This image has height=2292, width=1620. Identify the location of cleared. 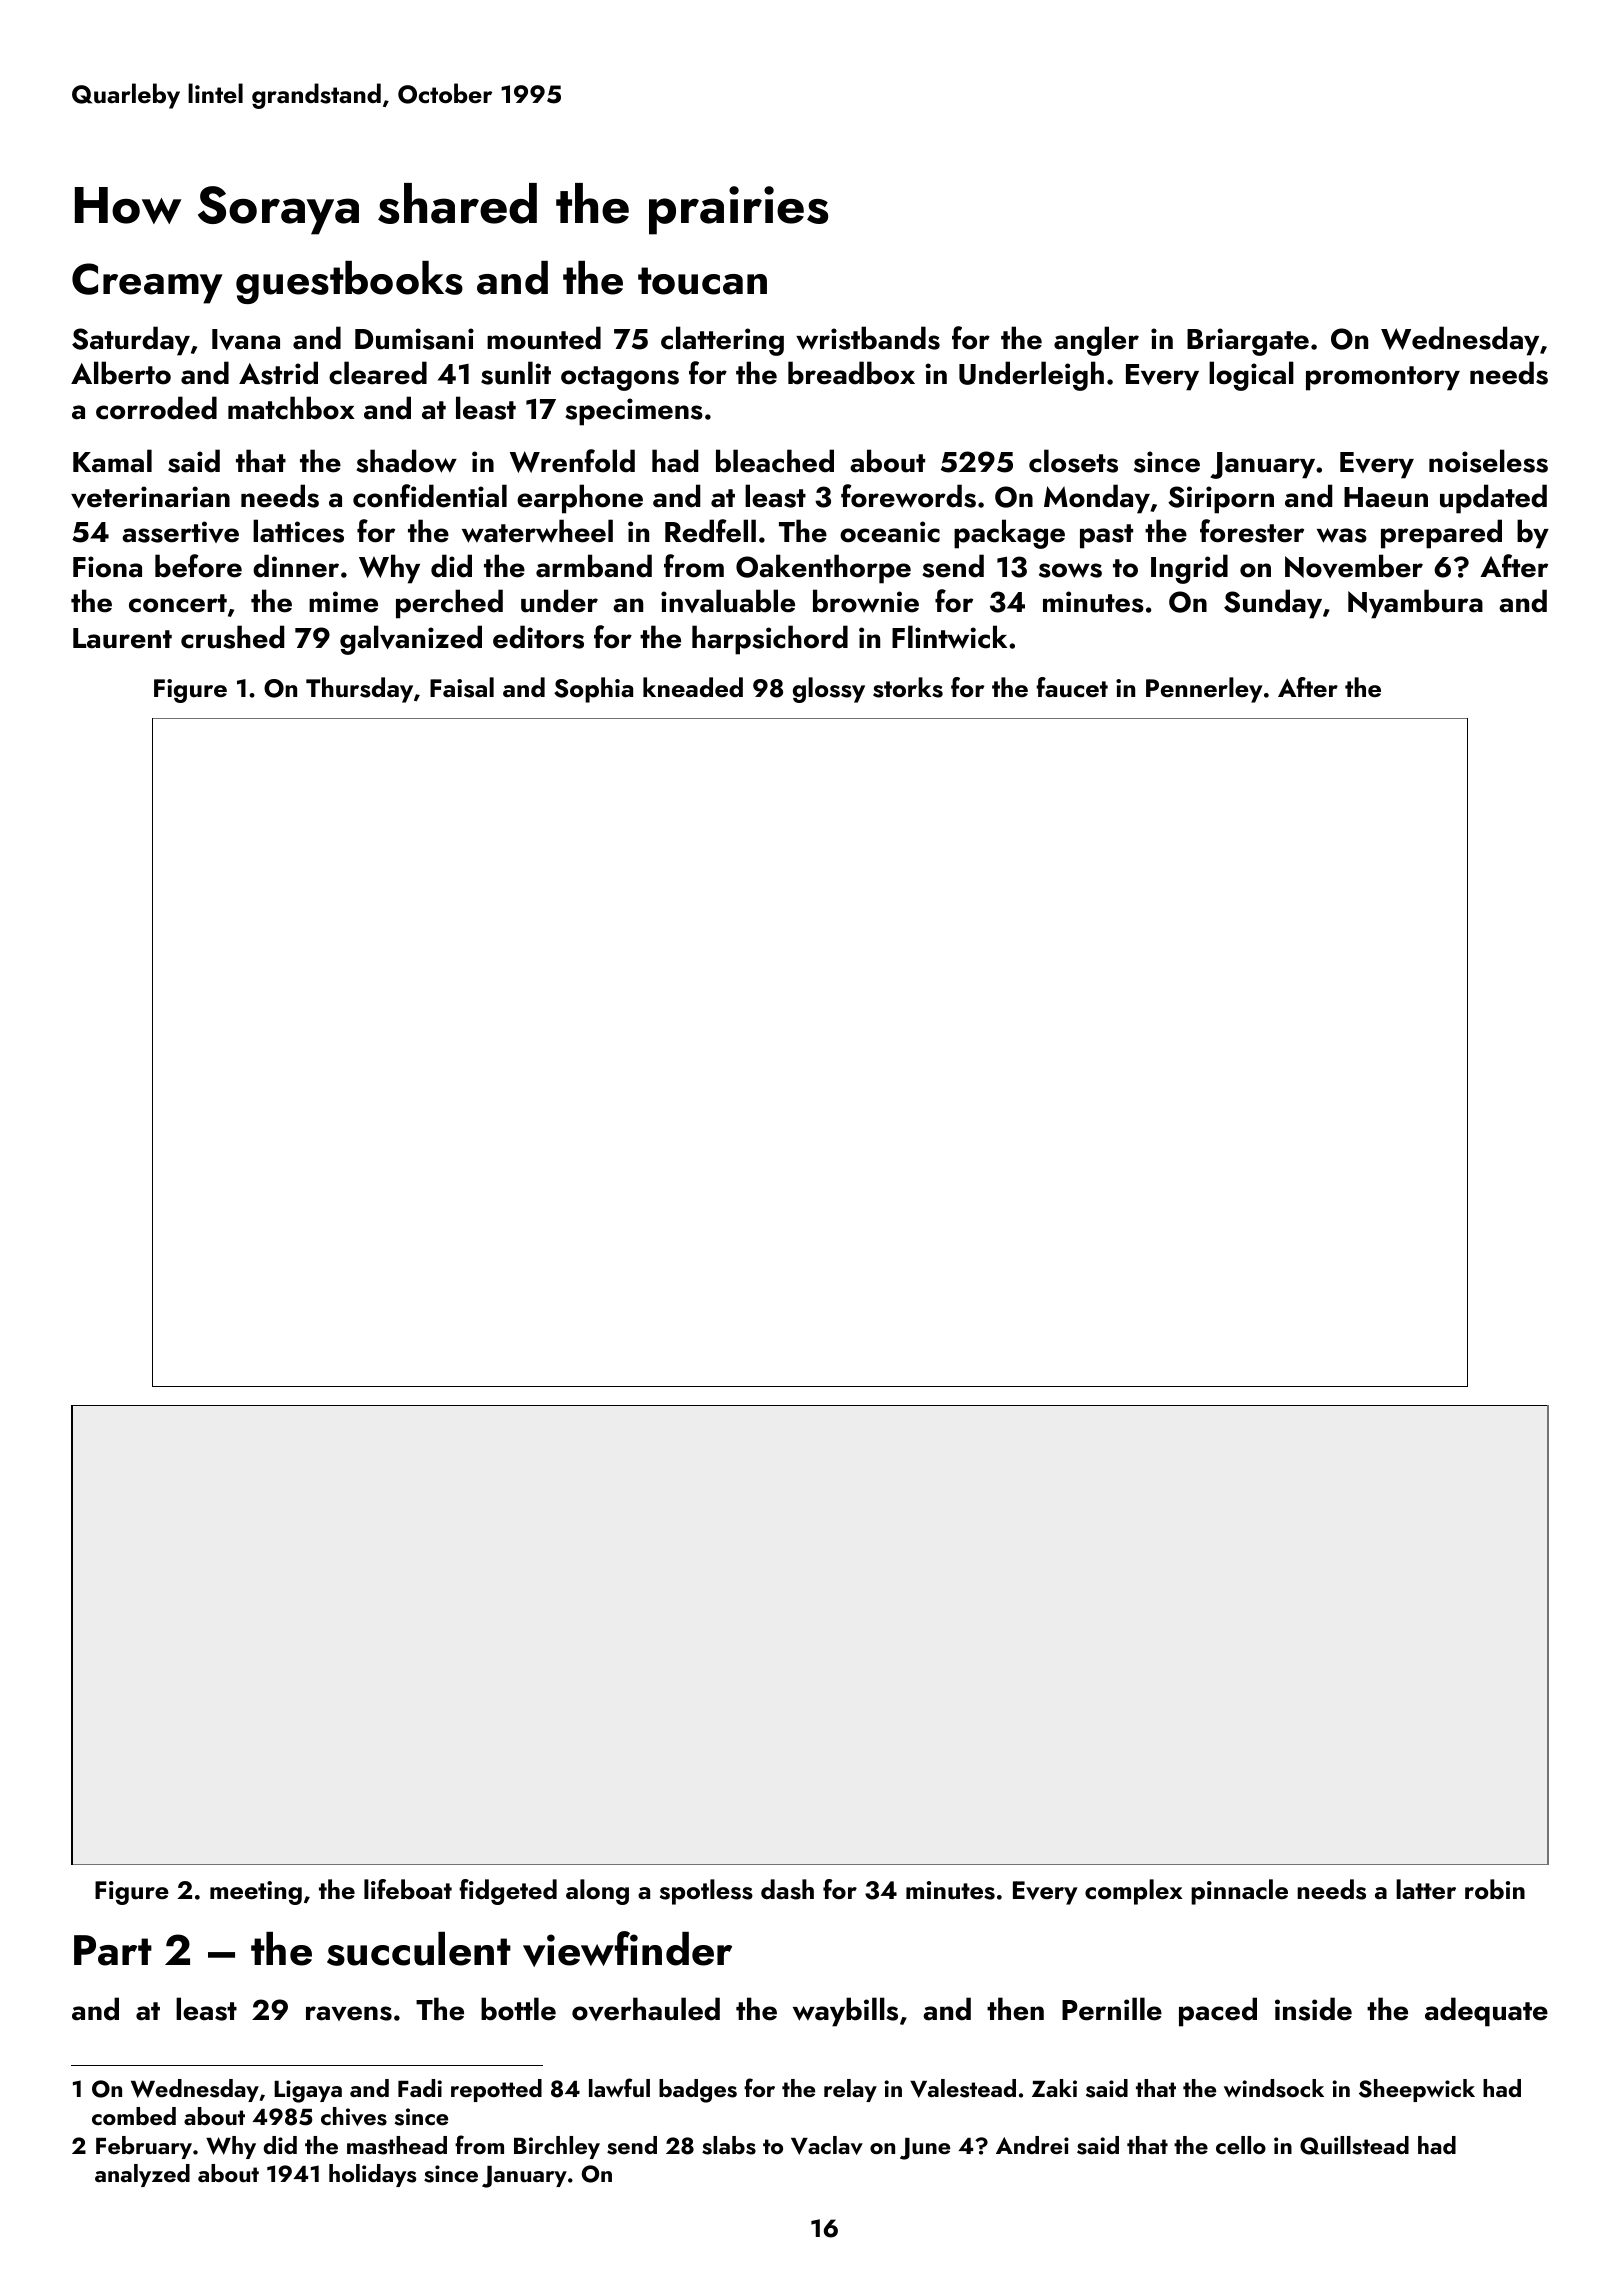
(378, 373).
